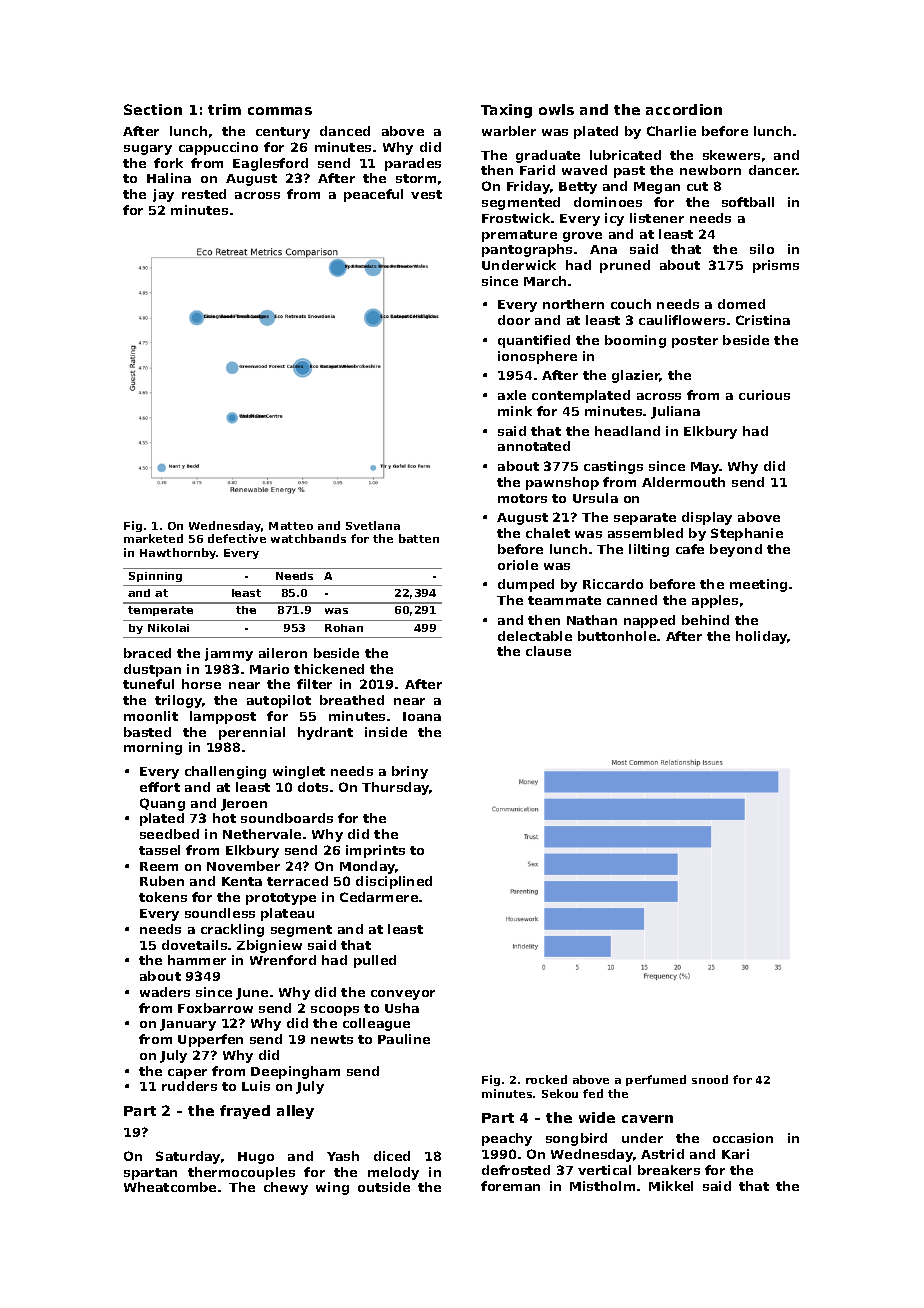 The height and width of the screenshot is (1308, 924). What do you see at coordinates (283, 653) in the screenshot?
I see `aileron` at bounding box center [283, 653].
